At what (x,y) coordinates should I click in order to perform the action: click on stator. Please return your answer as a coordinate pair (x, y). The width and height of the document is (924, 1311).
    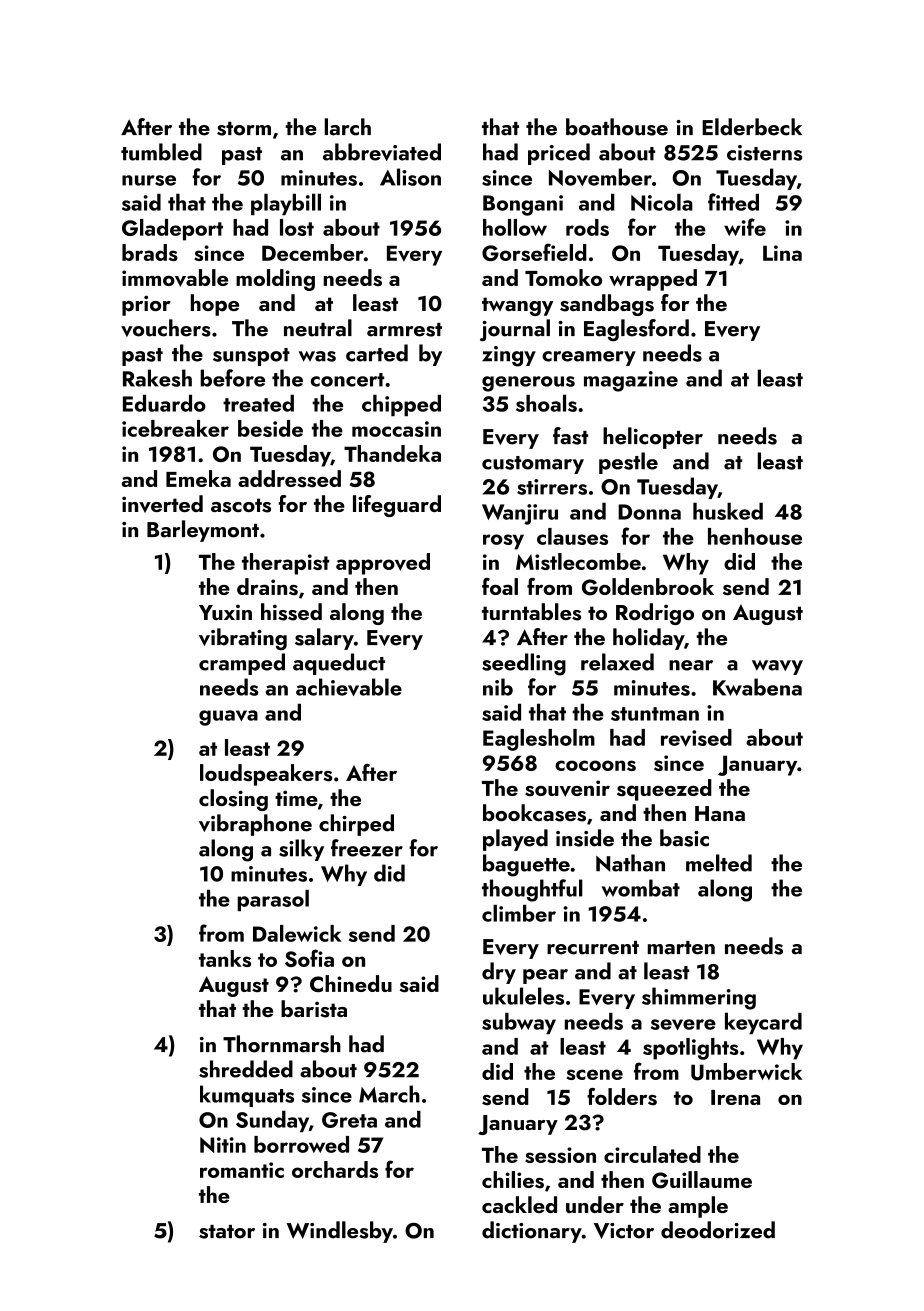
    Looking at the image, I should click on (227, 1232).
